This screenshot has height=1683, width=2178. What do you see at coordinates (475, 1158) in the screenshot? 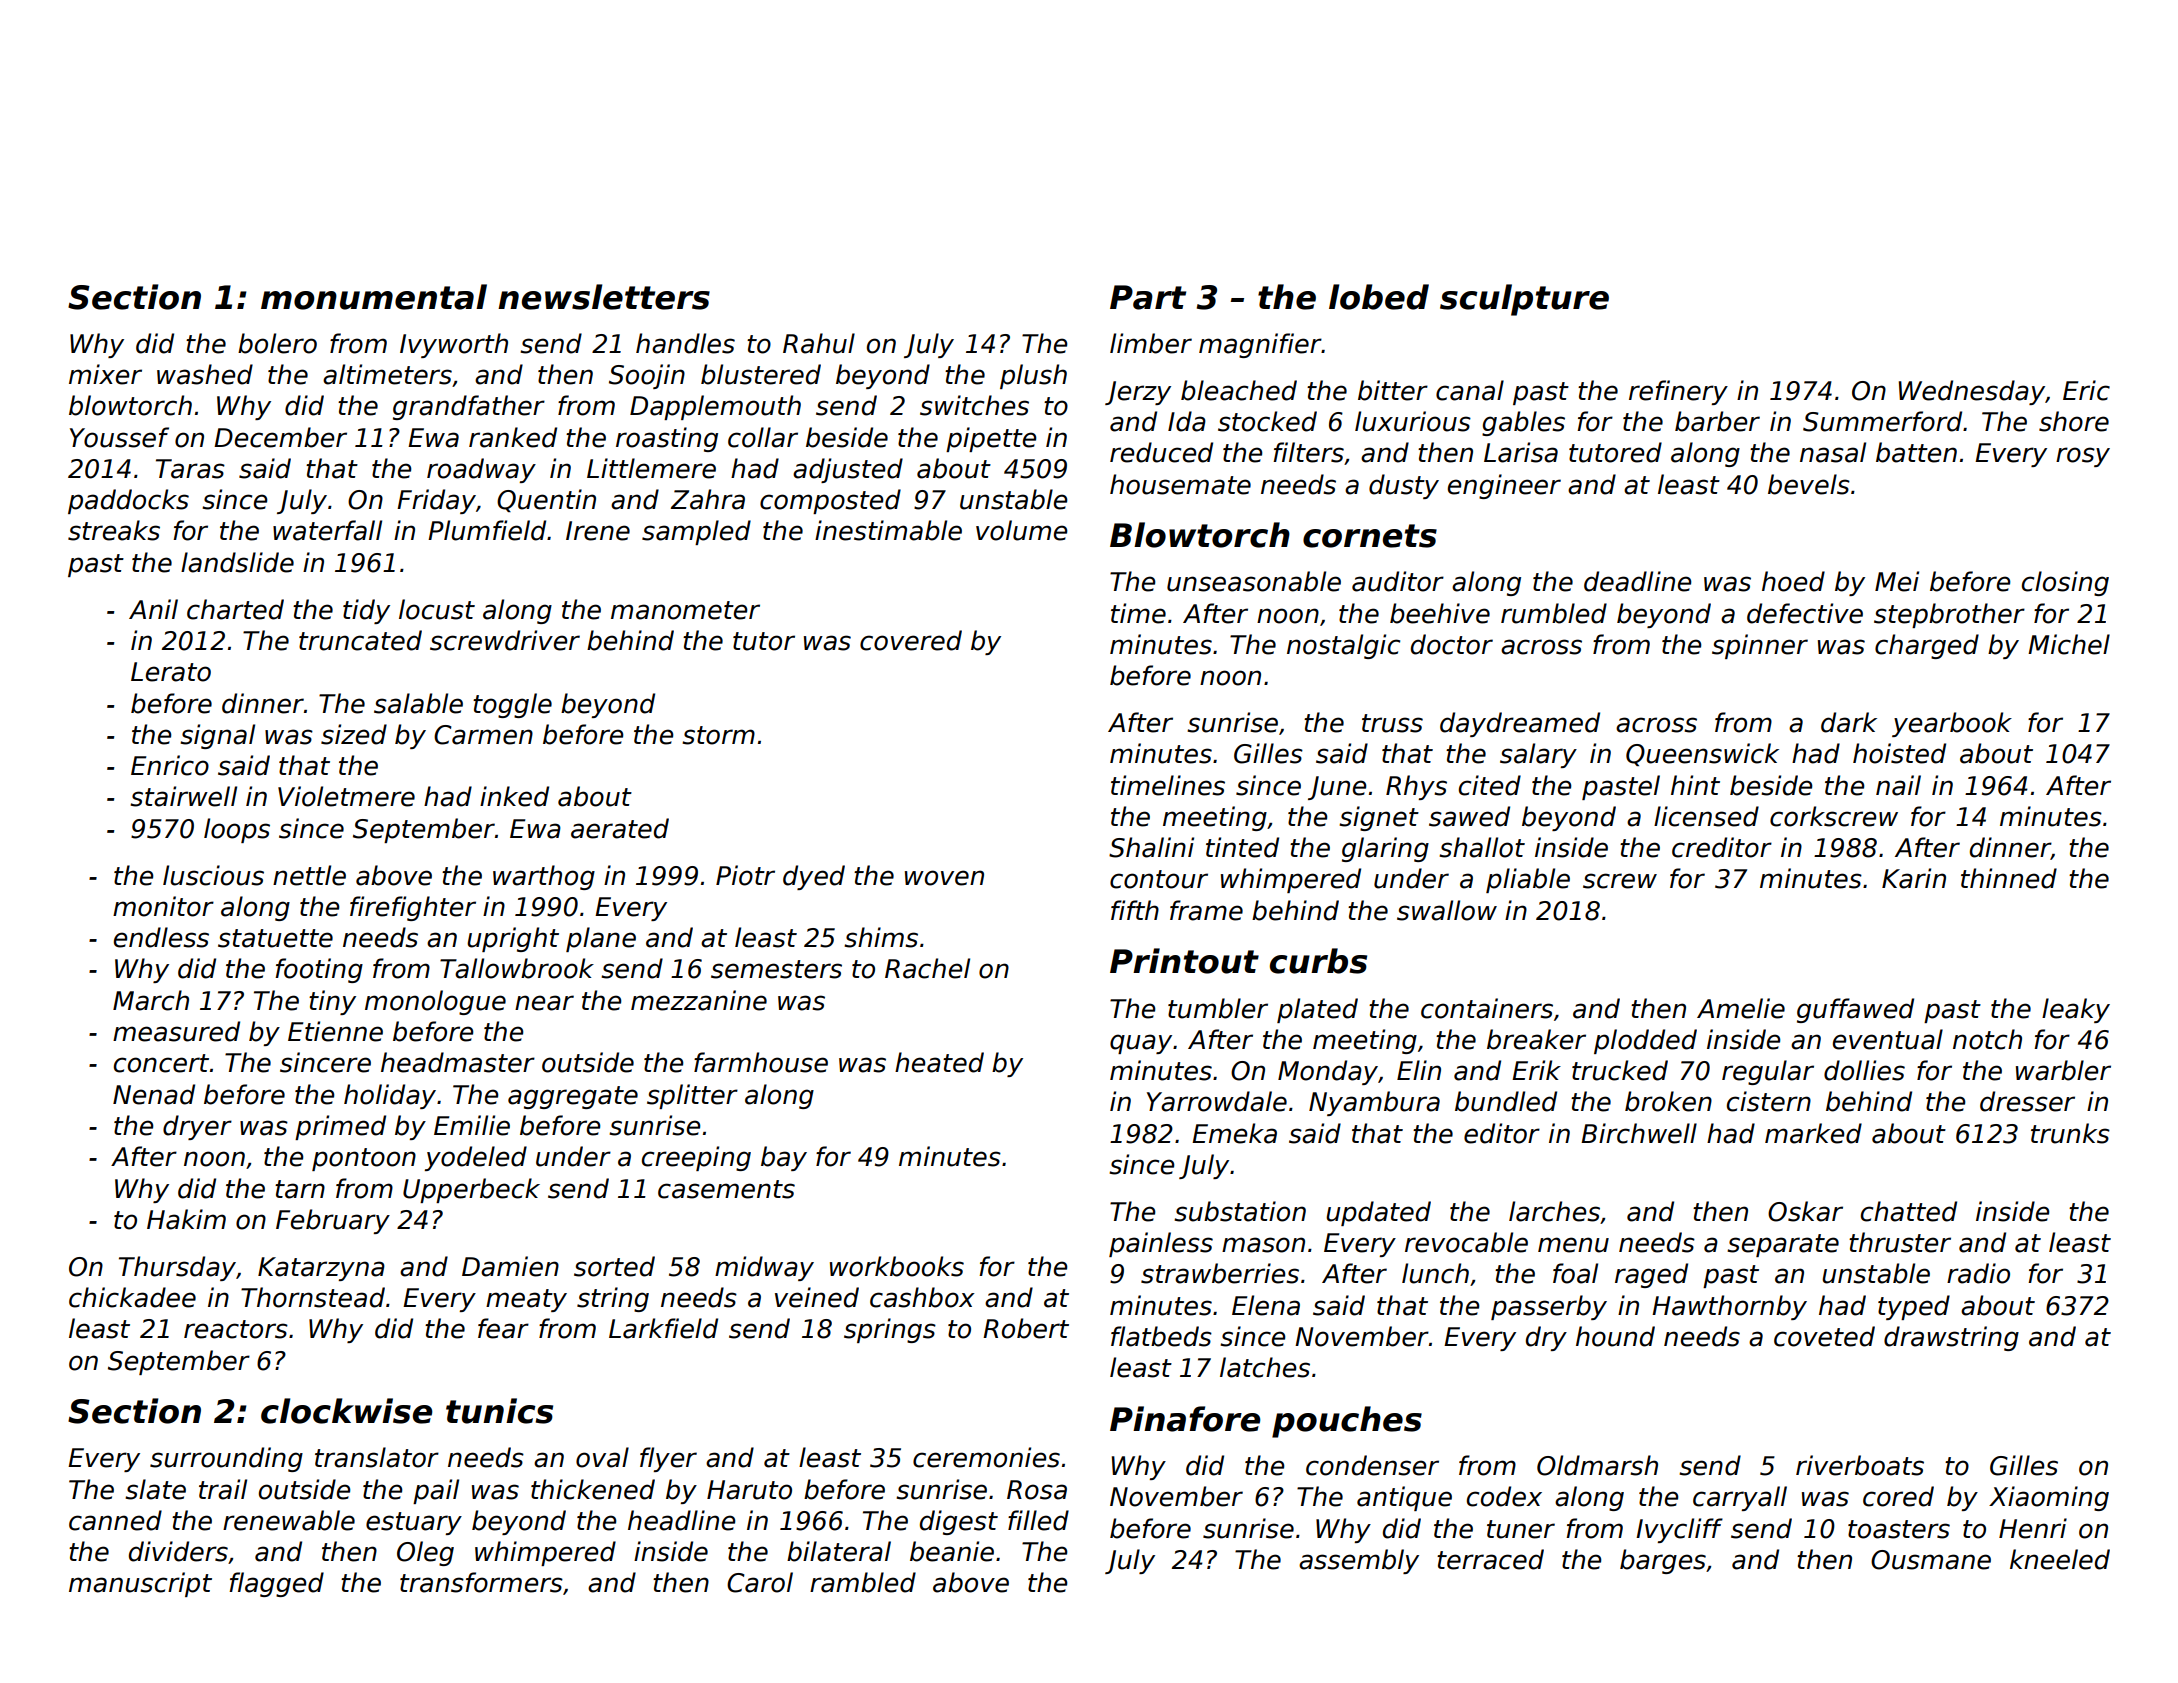
I see `yodeled` at bounding box center [475, 1158].
